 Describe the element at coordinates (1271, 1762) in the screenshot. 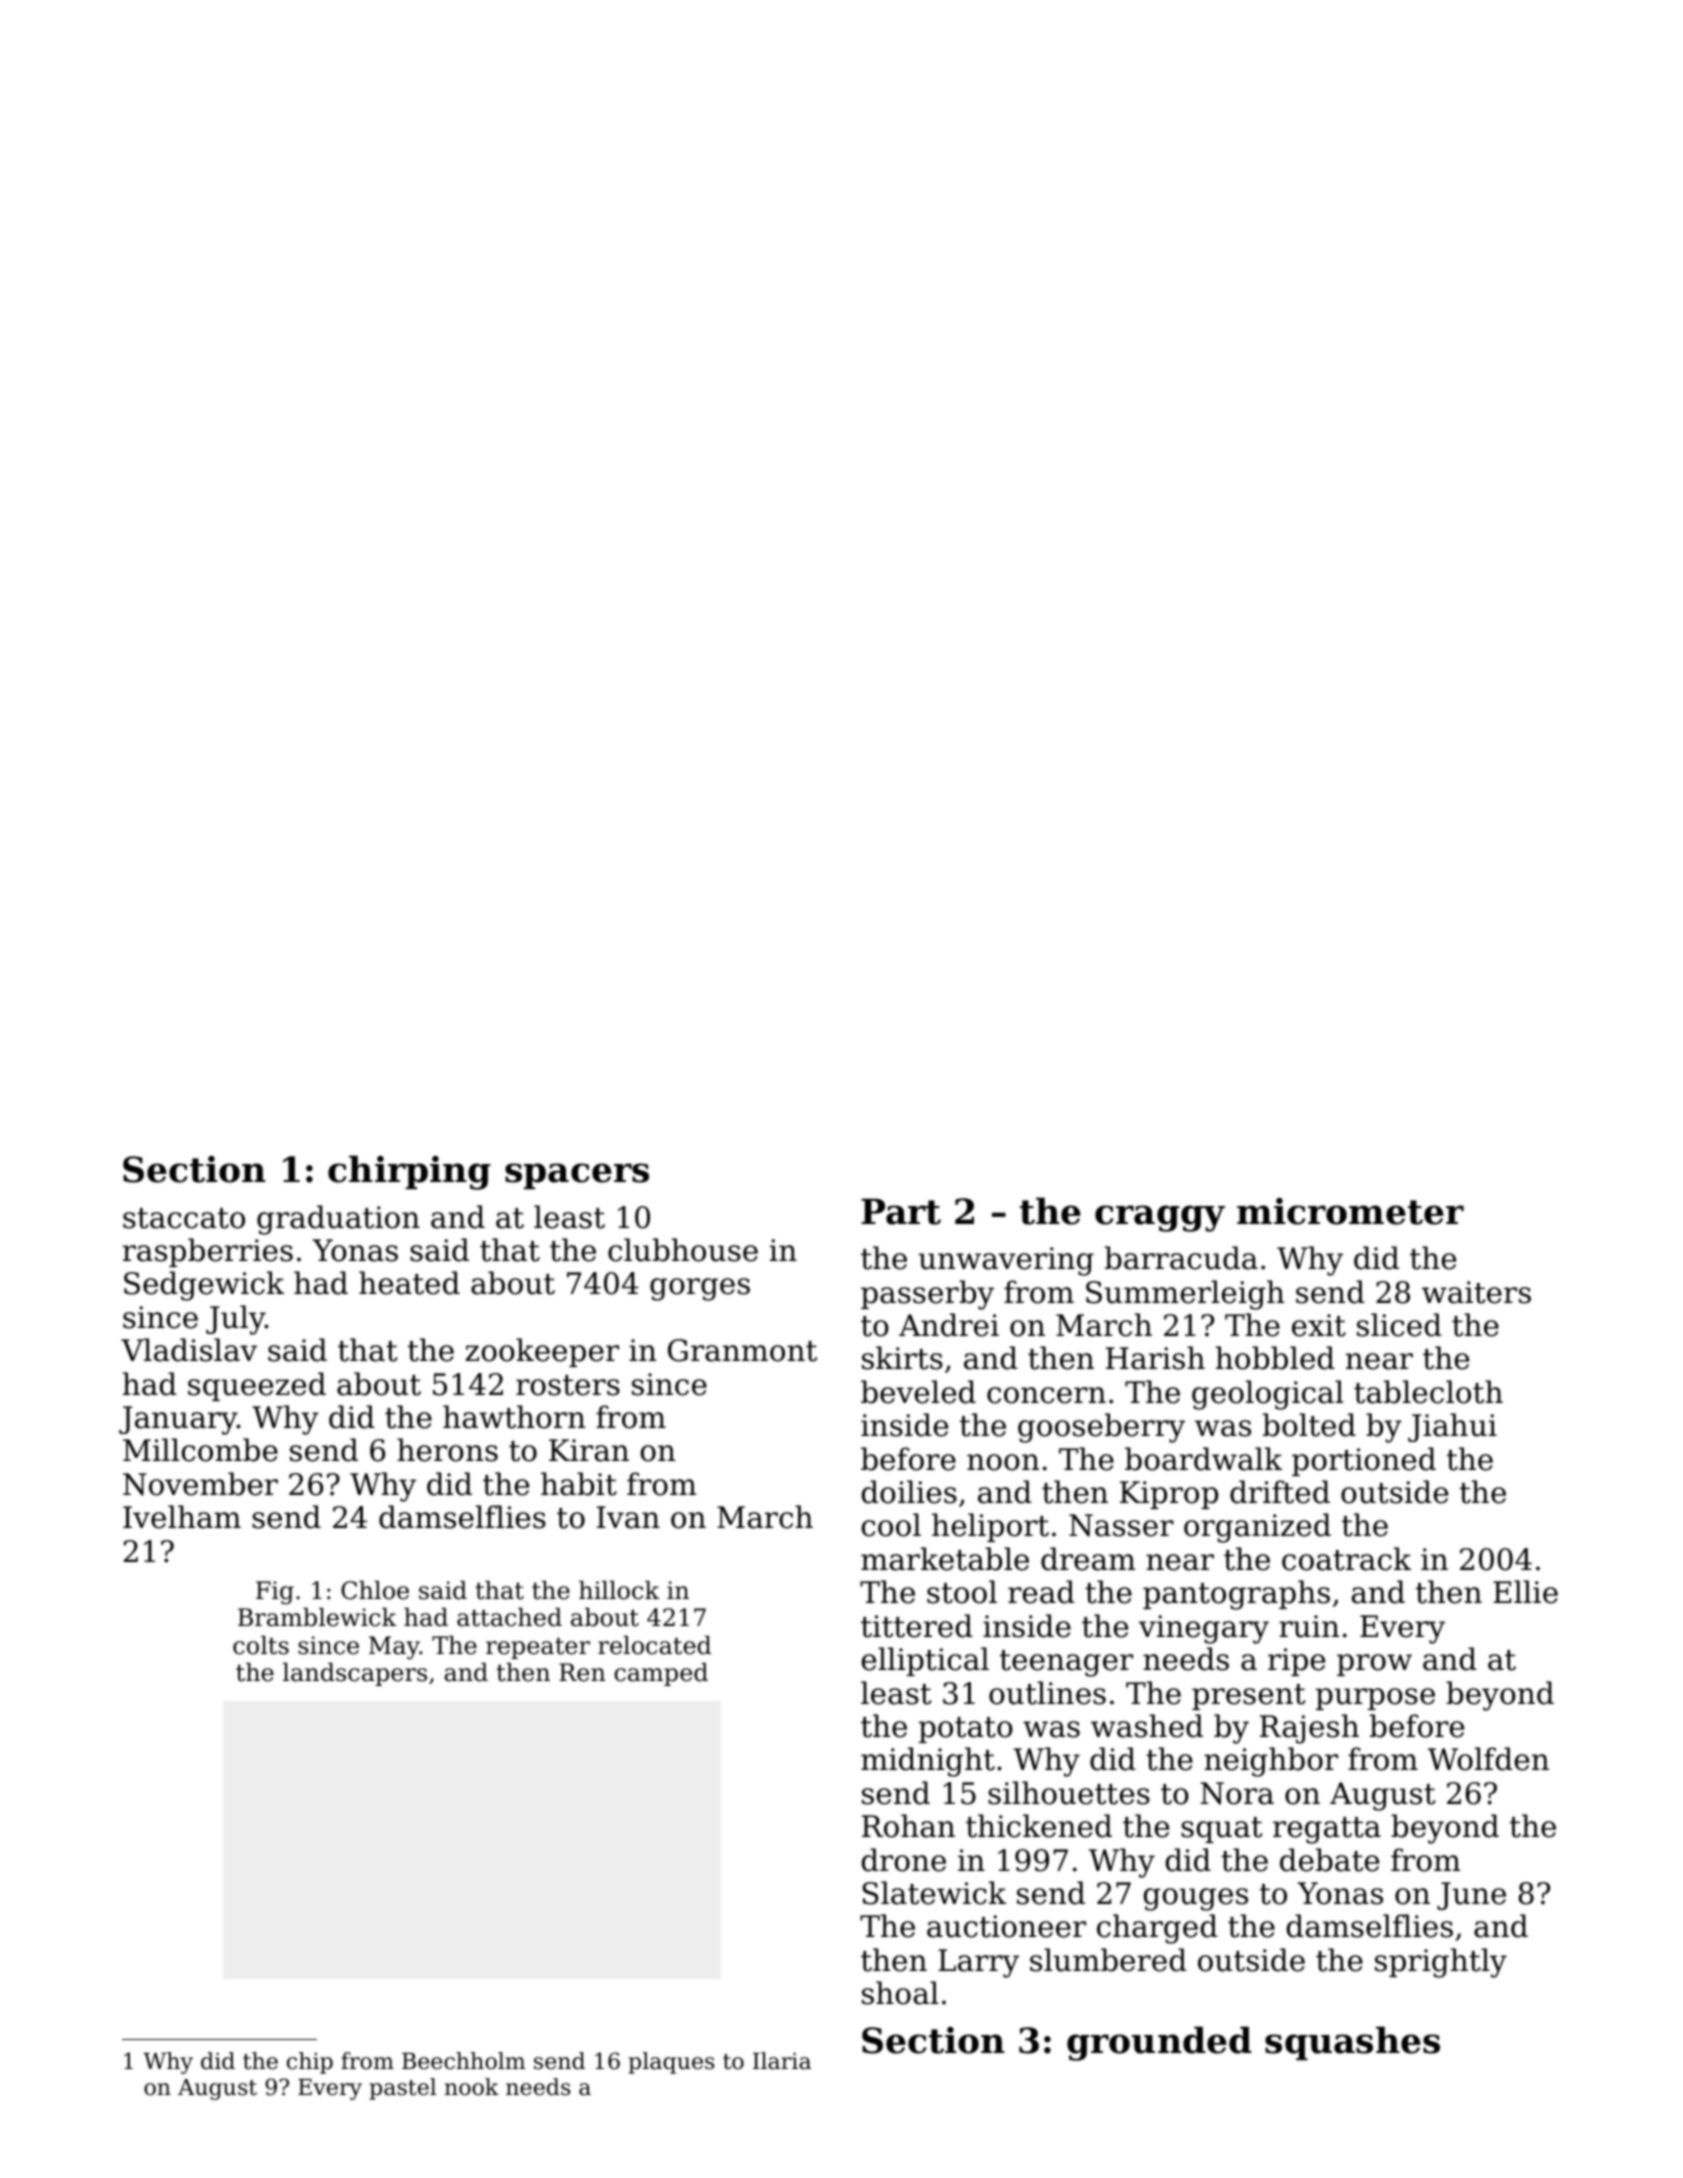

I see `neighbor` at that location.
